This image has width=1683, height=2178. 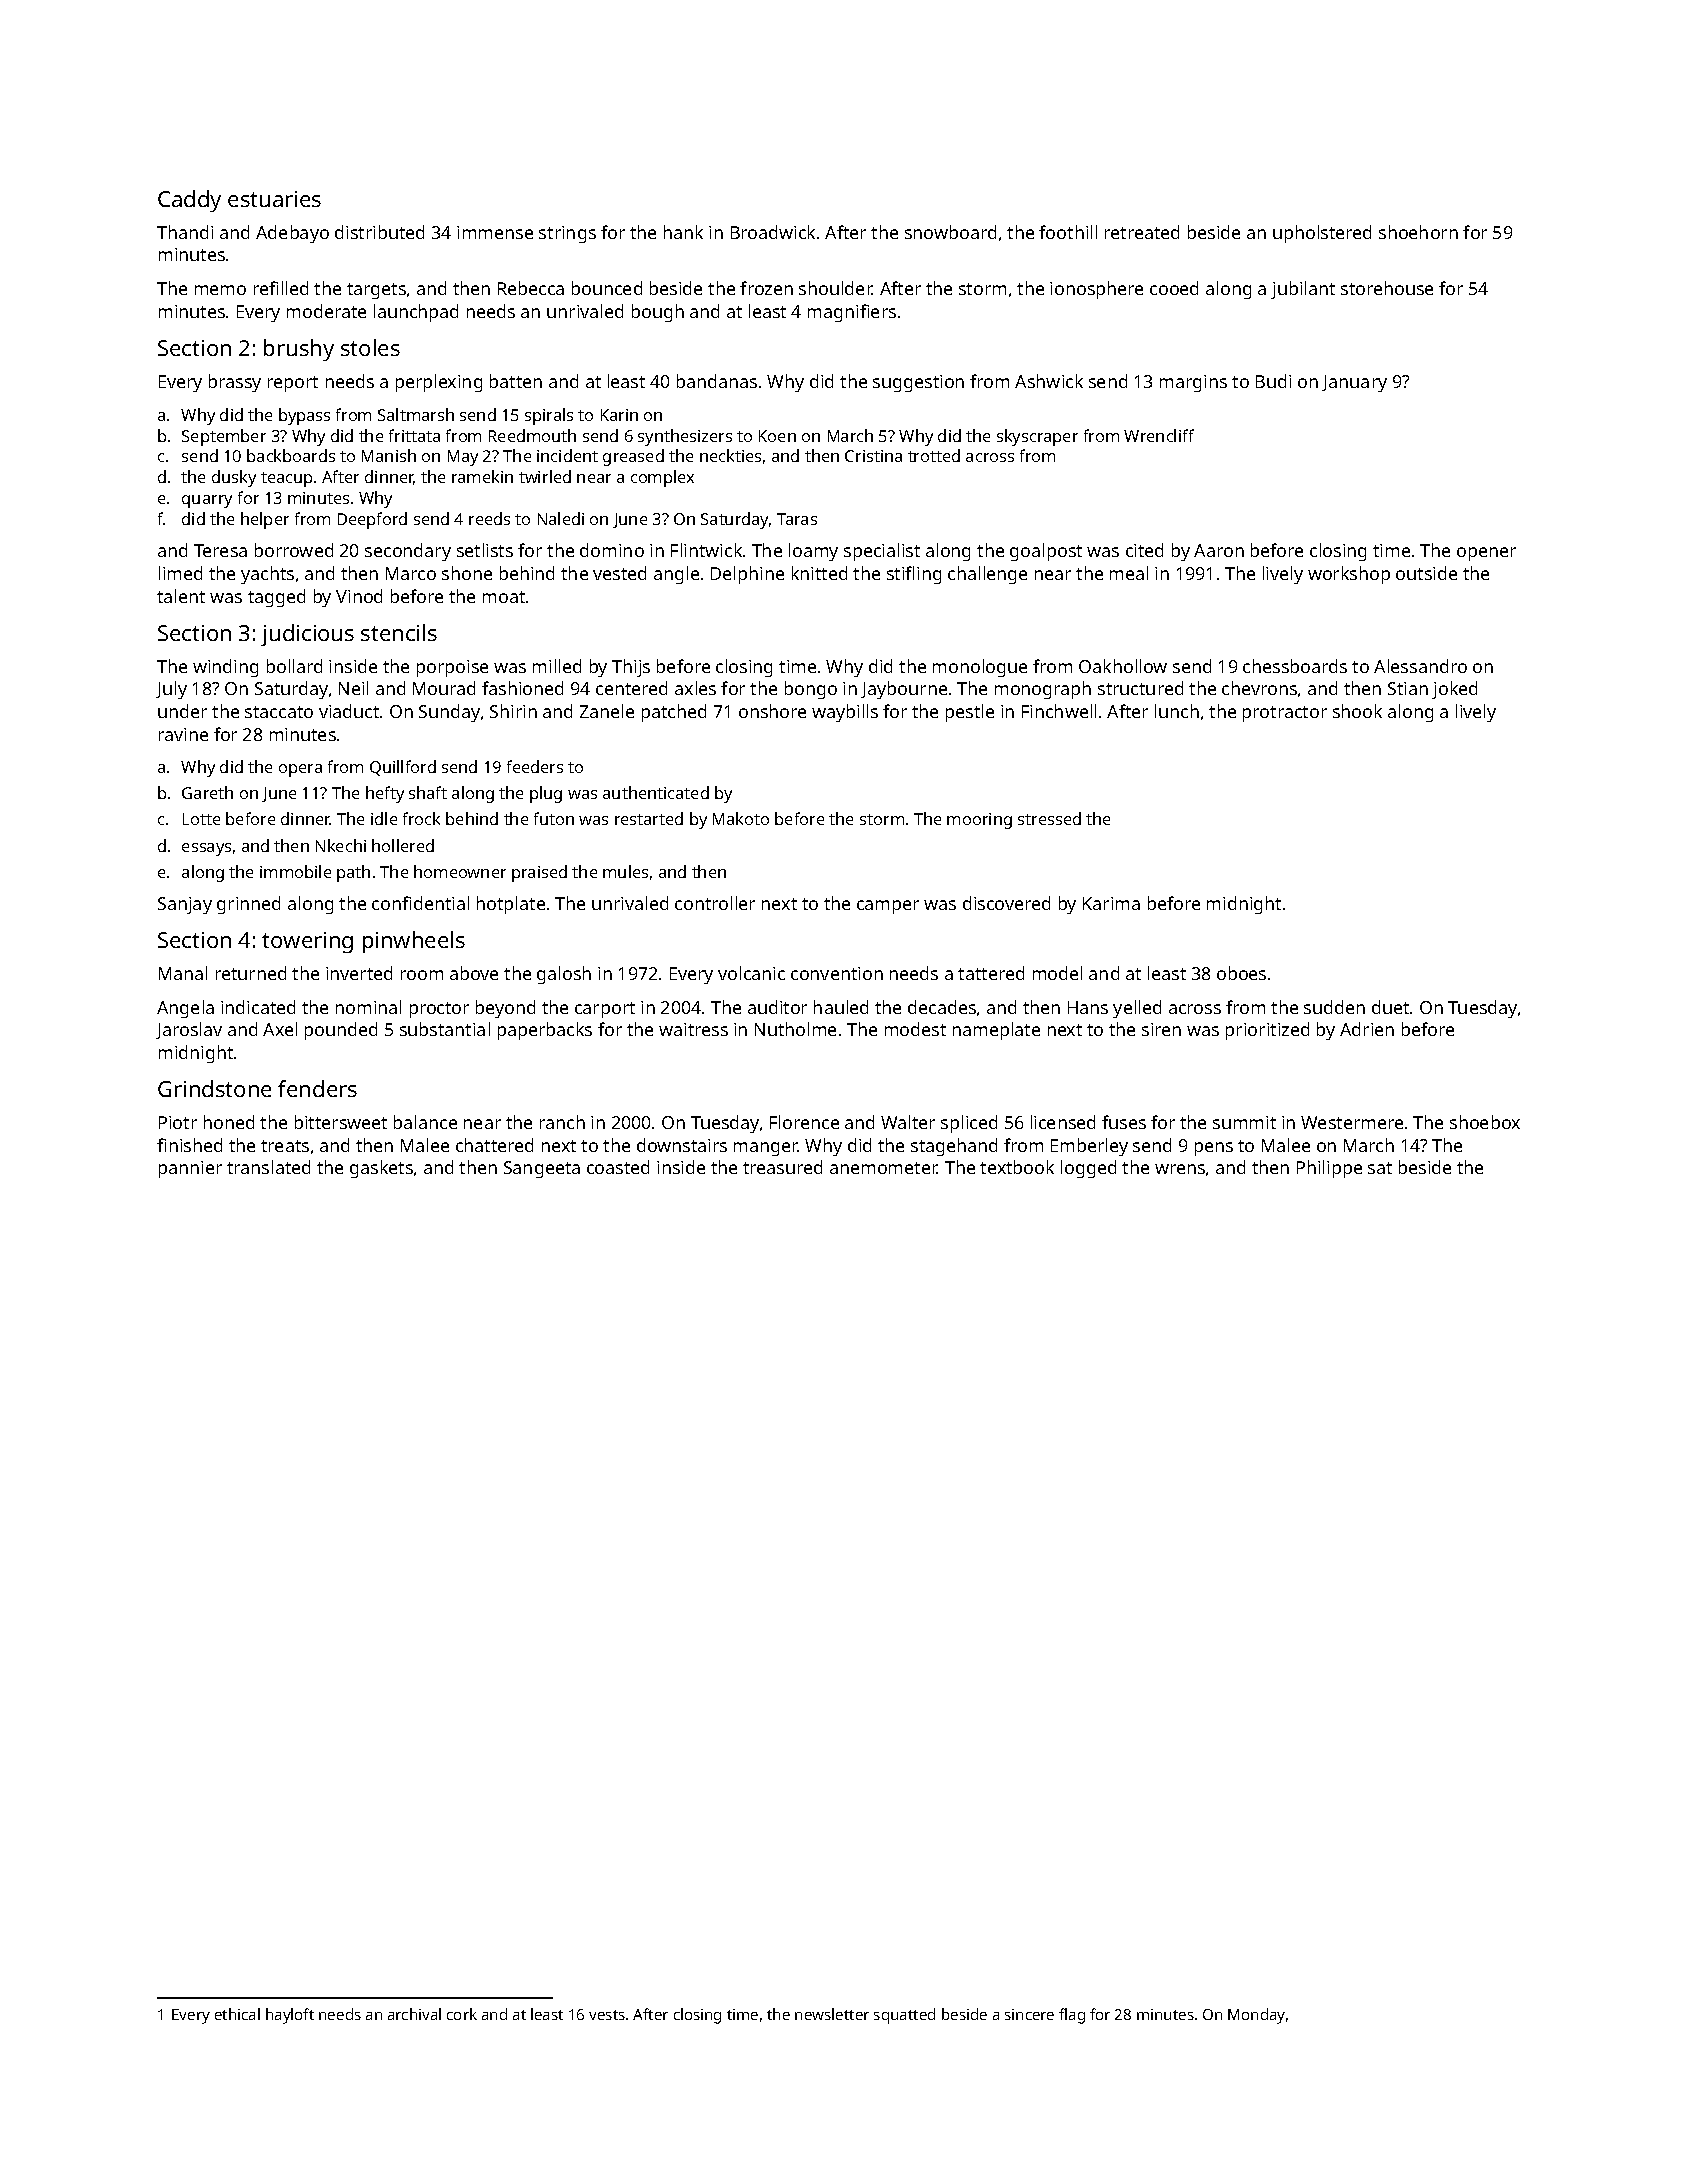 What do you see at coordinates (495, 232) in the image?
I see `immense` at bounding box center [495, 232].
